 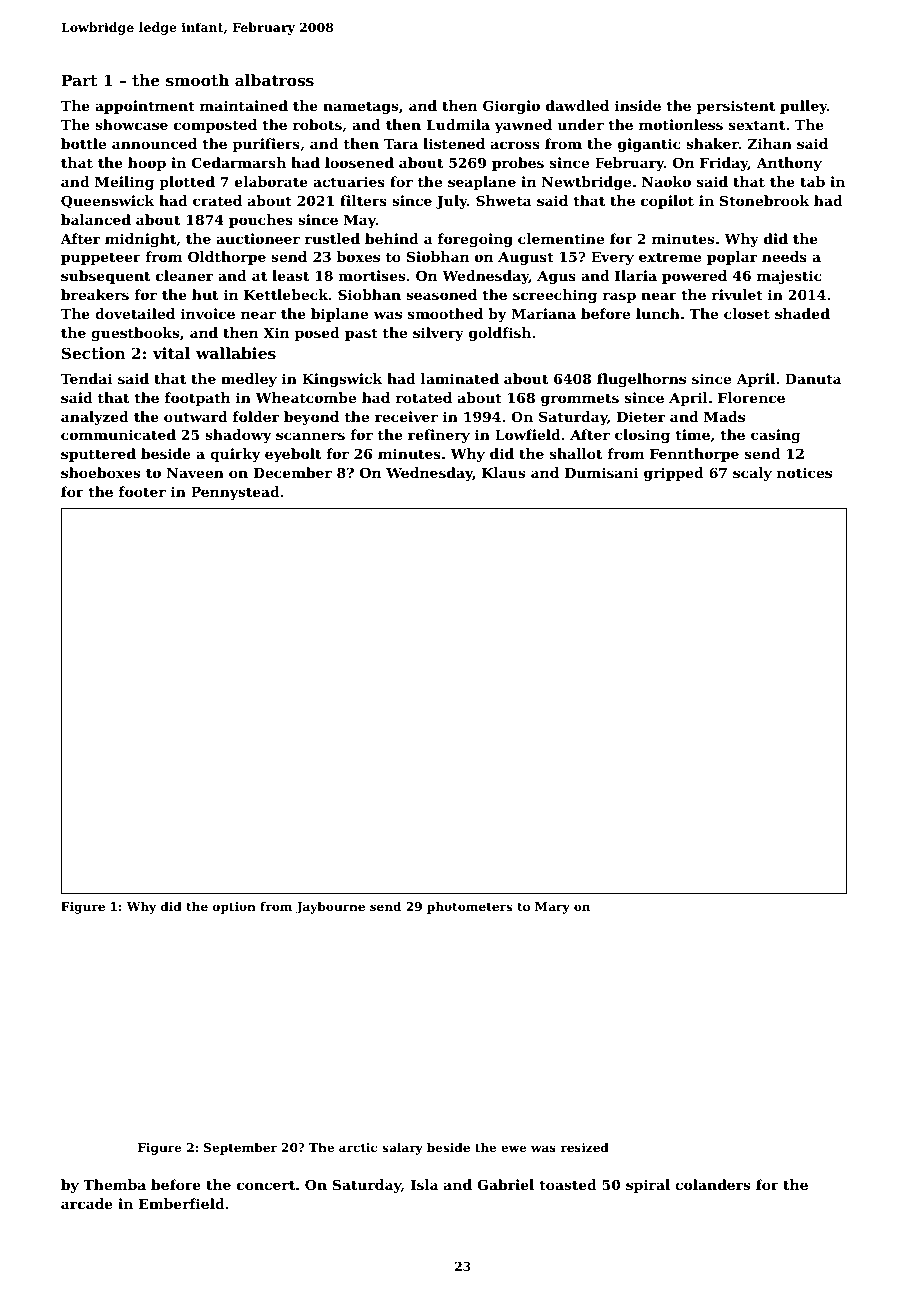 I want to click on option, so click(x=234, y=908).
